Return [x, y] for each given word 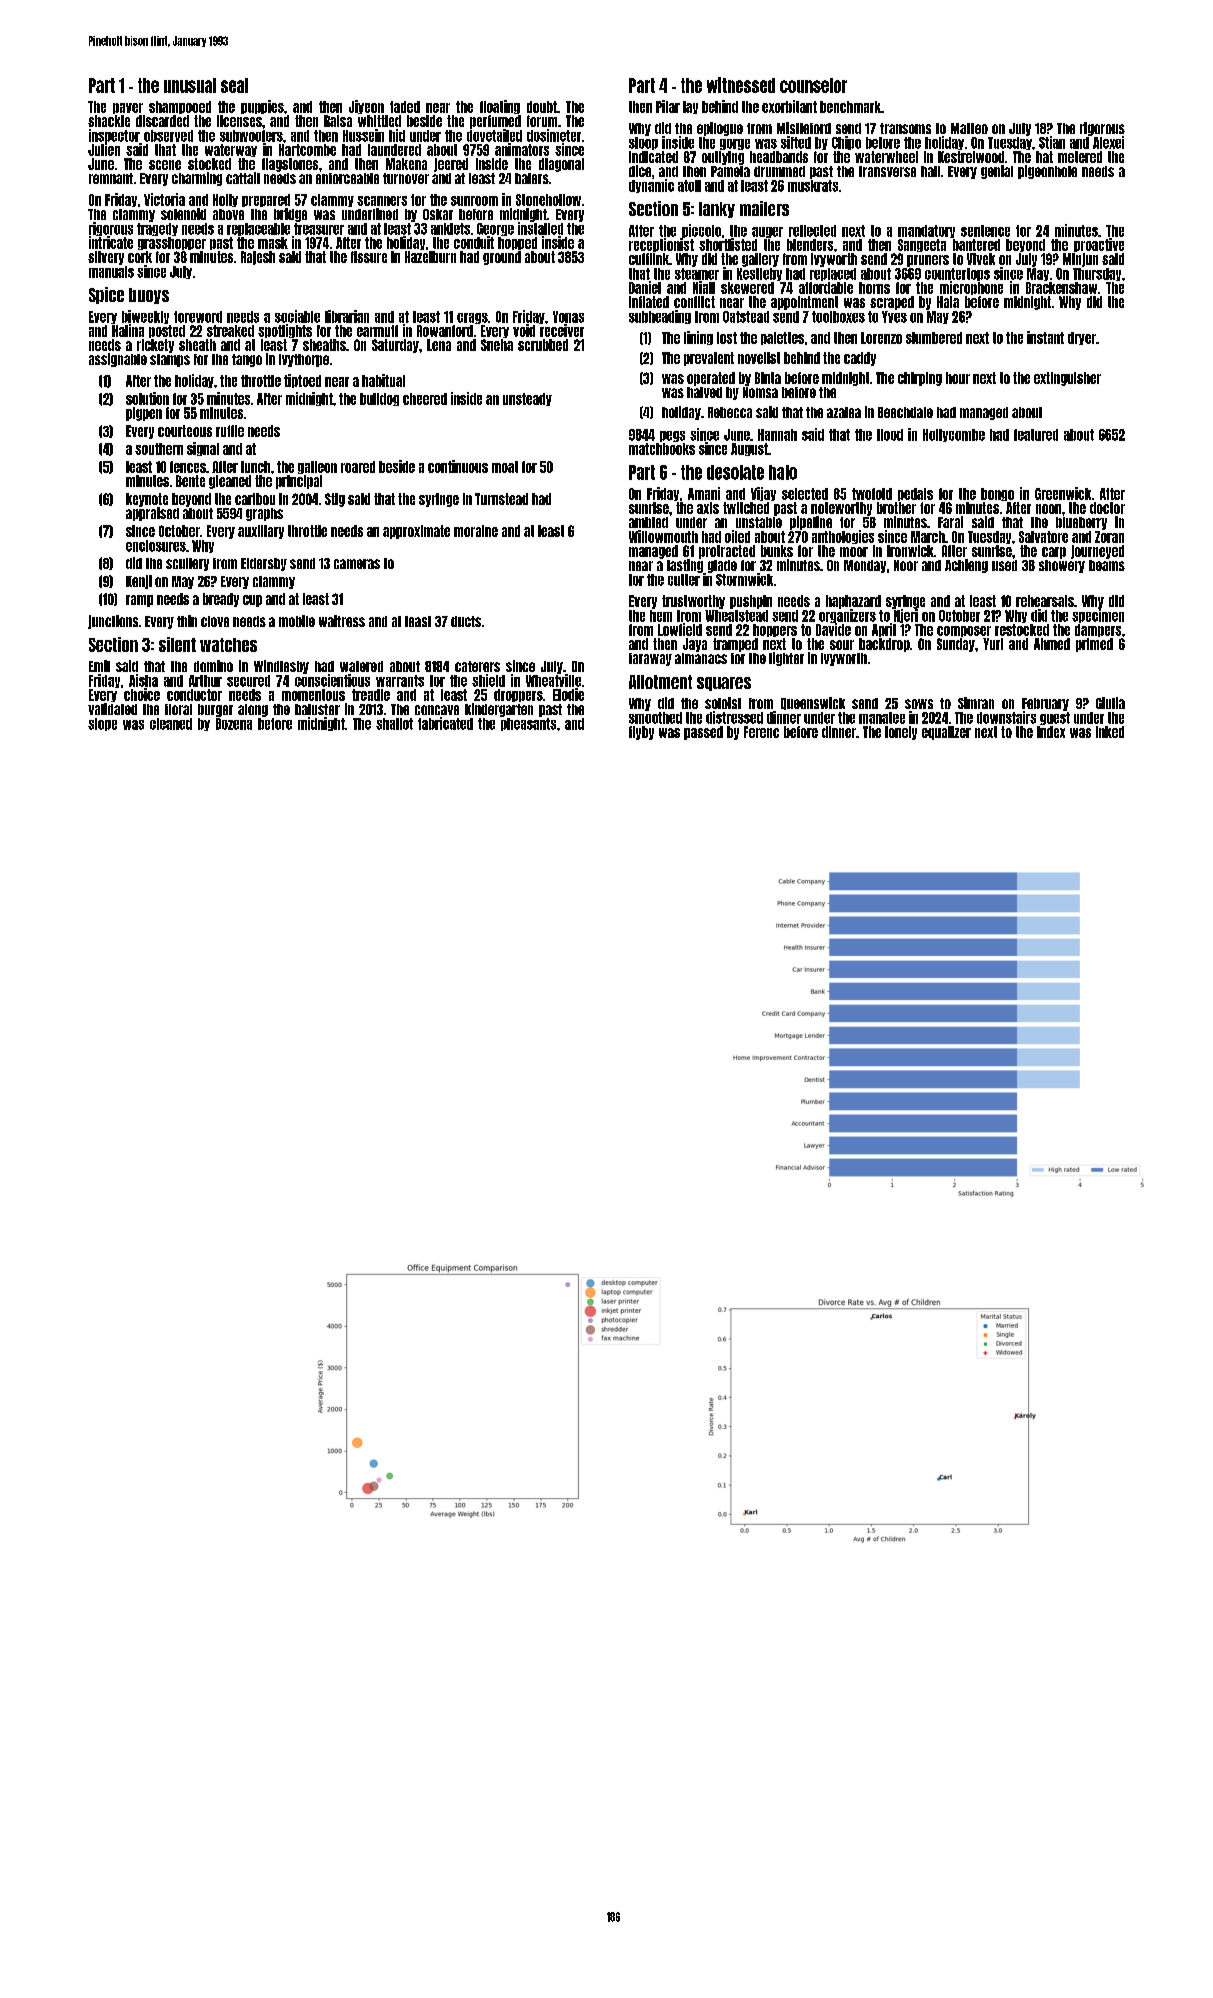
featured [1036, 435]
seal [234, 85]
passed [703, 733]
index [1051, 732]
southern [159, 449]
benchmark [850, 107]
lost [727, 338]
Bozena [234, 724]
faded [405, 107]
